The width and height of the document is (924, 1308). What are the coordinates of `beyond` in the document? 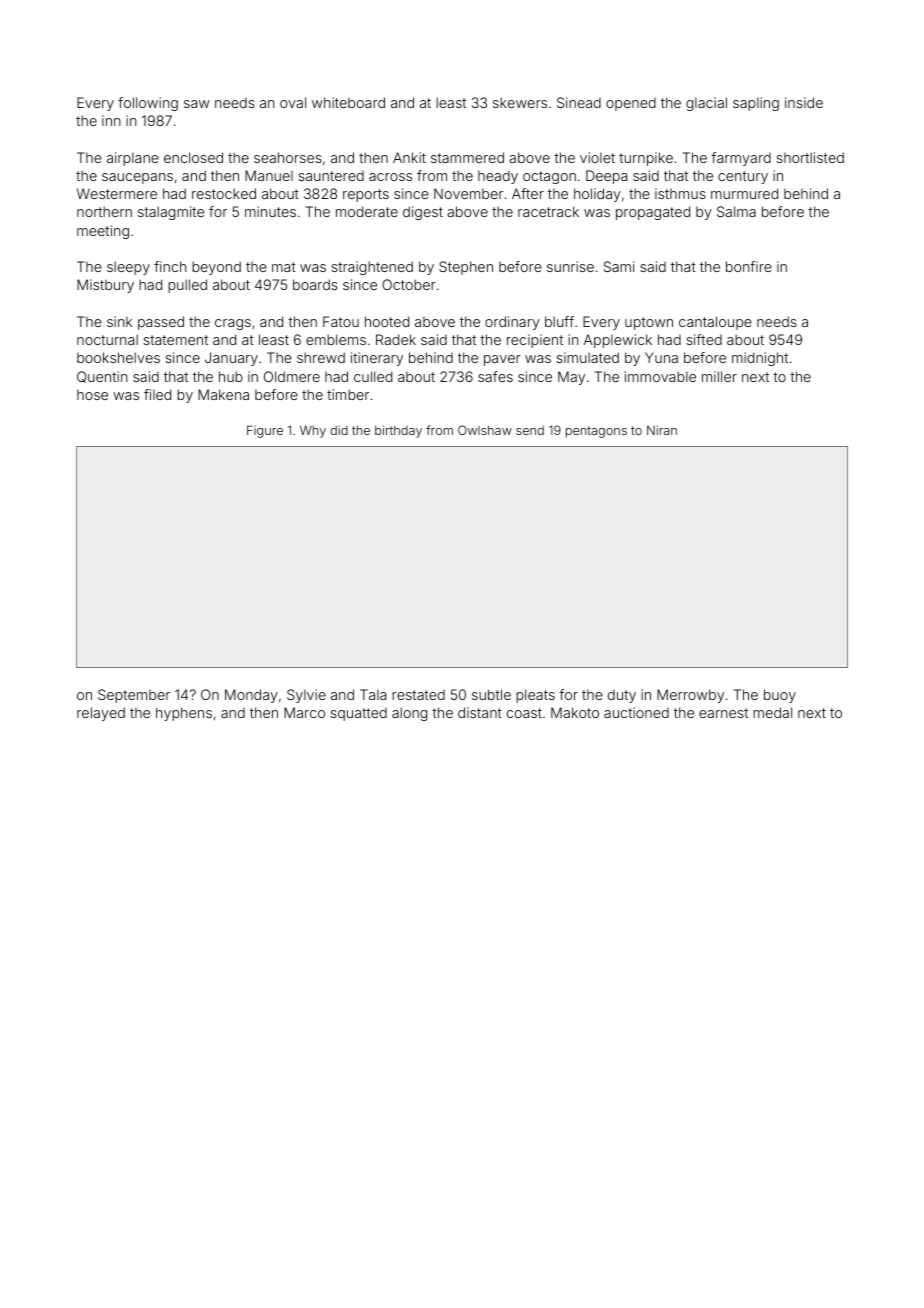 It's located at (216, 268).
